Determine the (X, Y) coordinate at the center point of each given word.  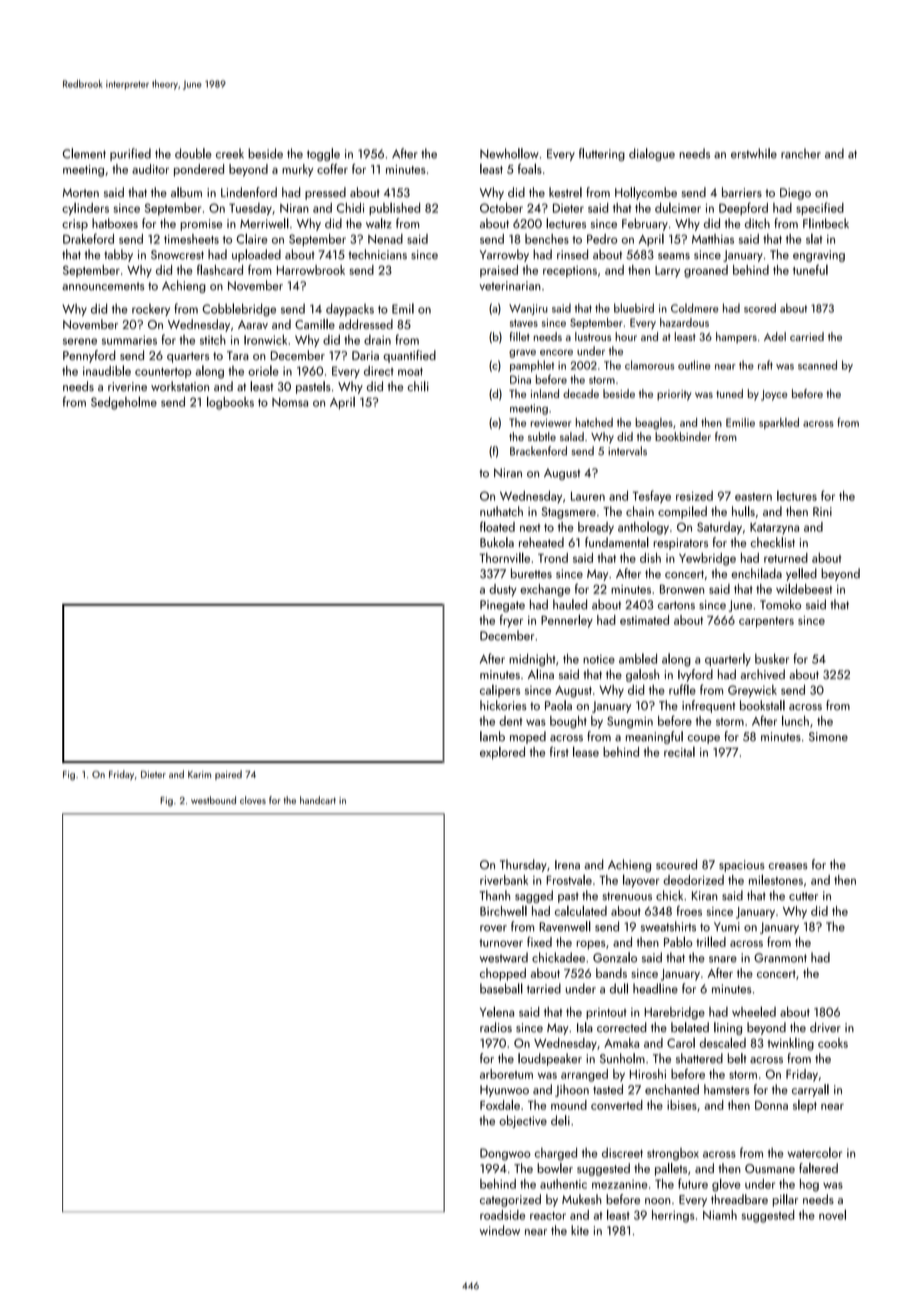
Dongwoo (505, 1154)
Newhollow (509, 153)
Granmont (780, 958)
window (500, 1230)
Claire (252, 238)
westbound (213, 800)
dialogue (652, 154)
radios (496, 1027)
